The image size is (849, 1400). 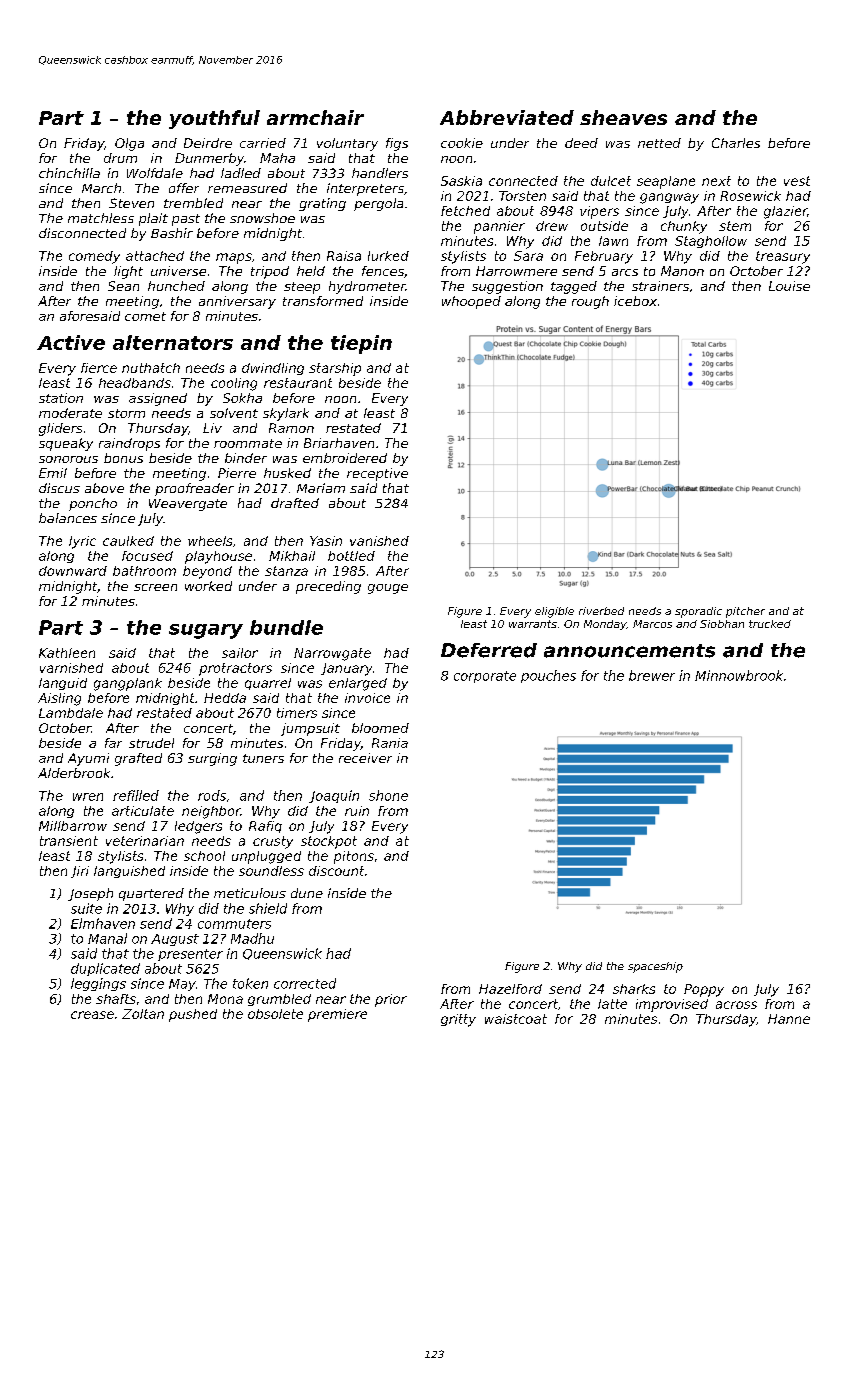 What do you see at coordinates (173, 342) in the screenshot?
I see `alternators` at bounding box center [173, 342].
